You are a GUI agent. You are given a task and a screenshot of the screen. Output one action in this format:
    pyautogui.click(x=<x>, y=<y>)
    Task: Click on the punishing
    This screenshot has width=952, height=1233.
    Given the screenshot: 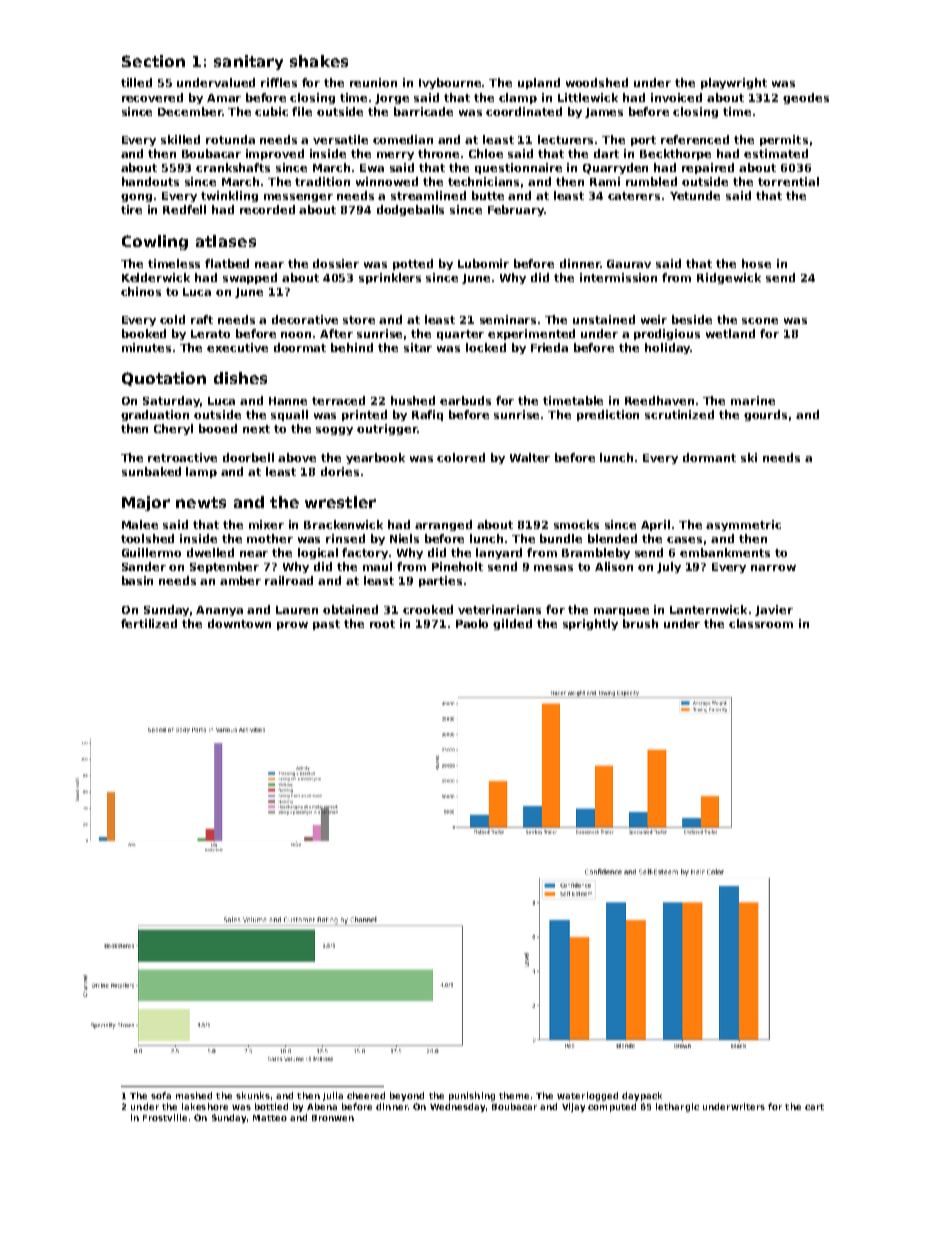 What is the action you would take?
    pyautogui.click(x=472, y=1096)
